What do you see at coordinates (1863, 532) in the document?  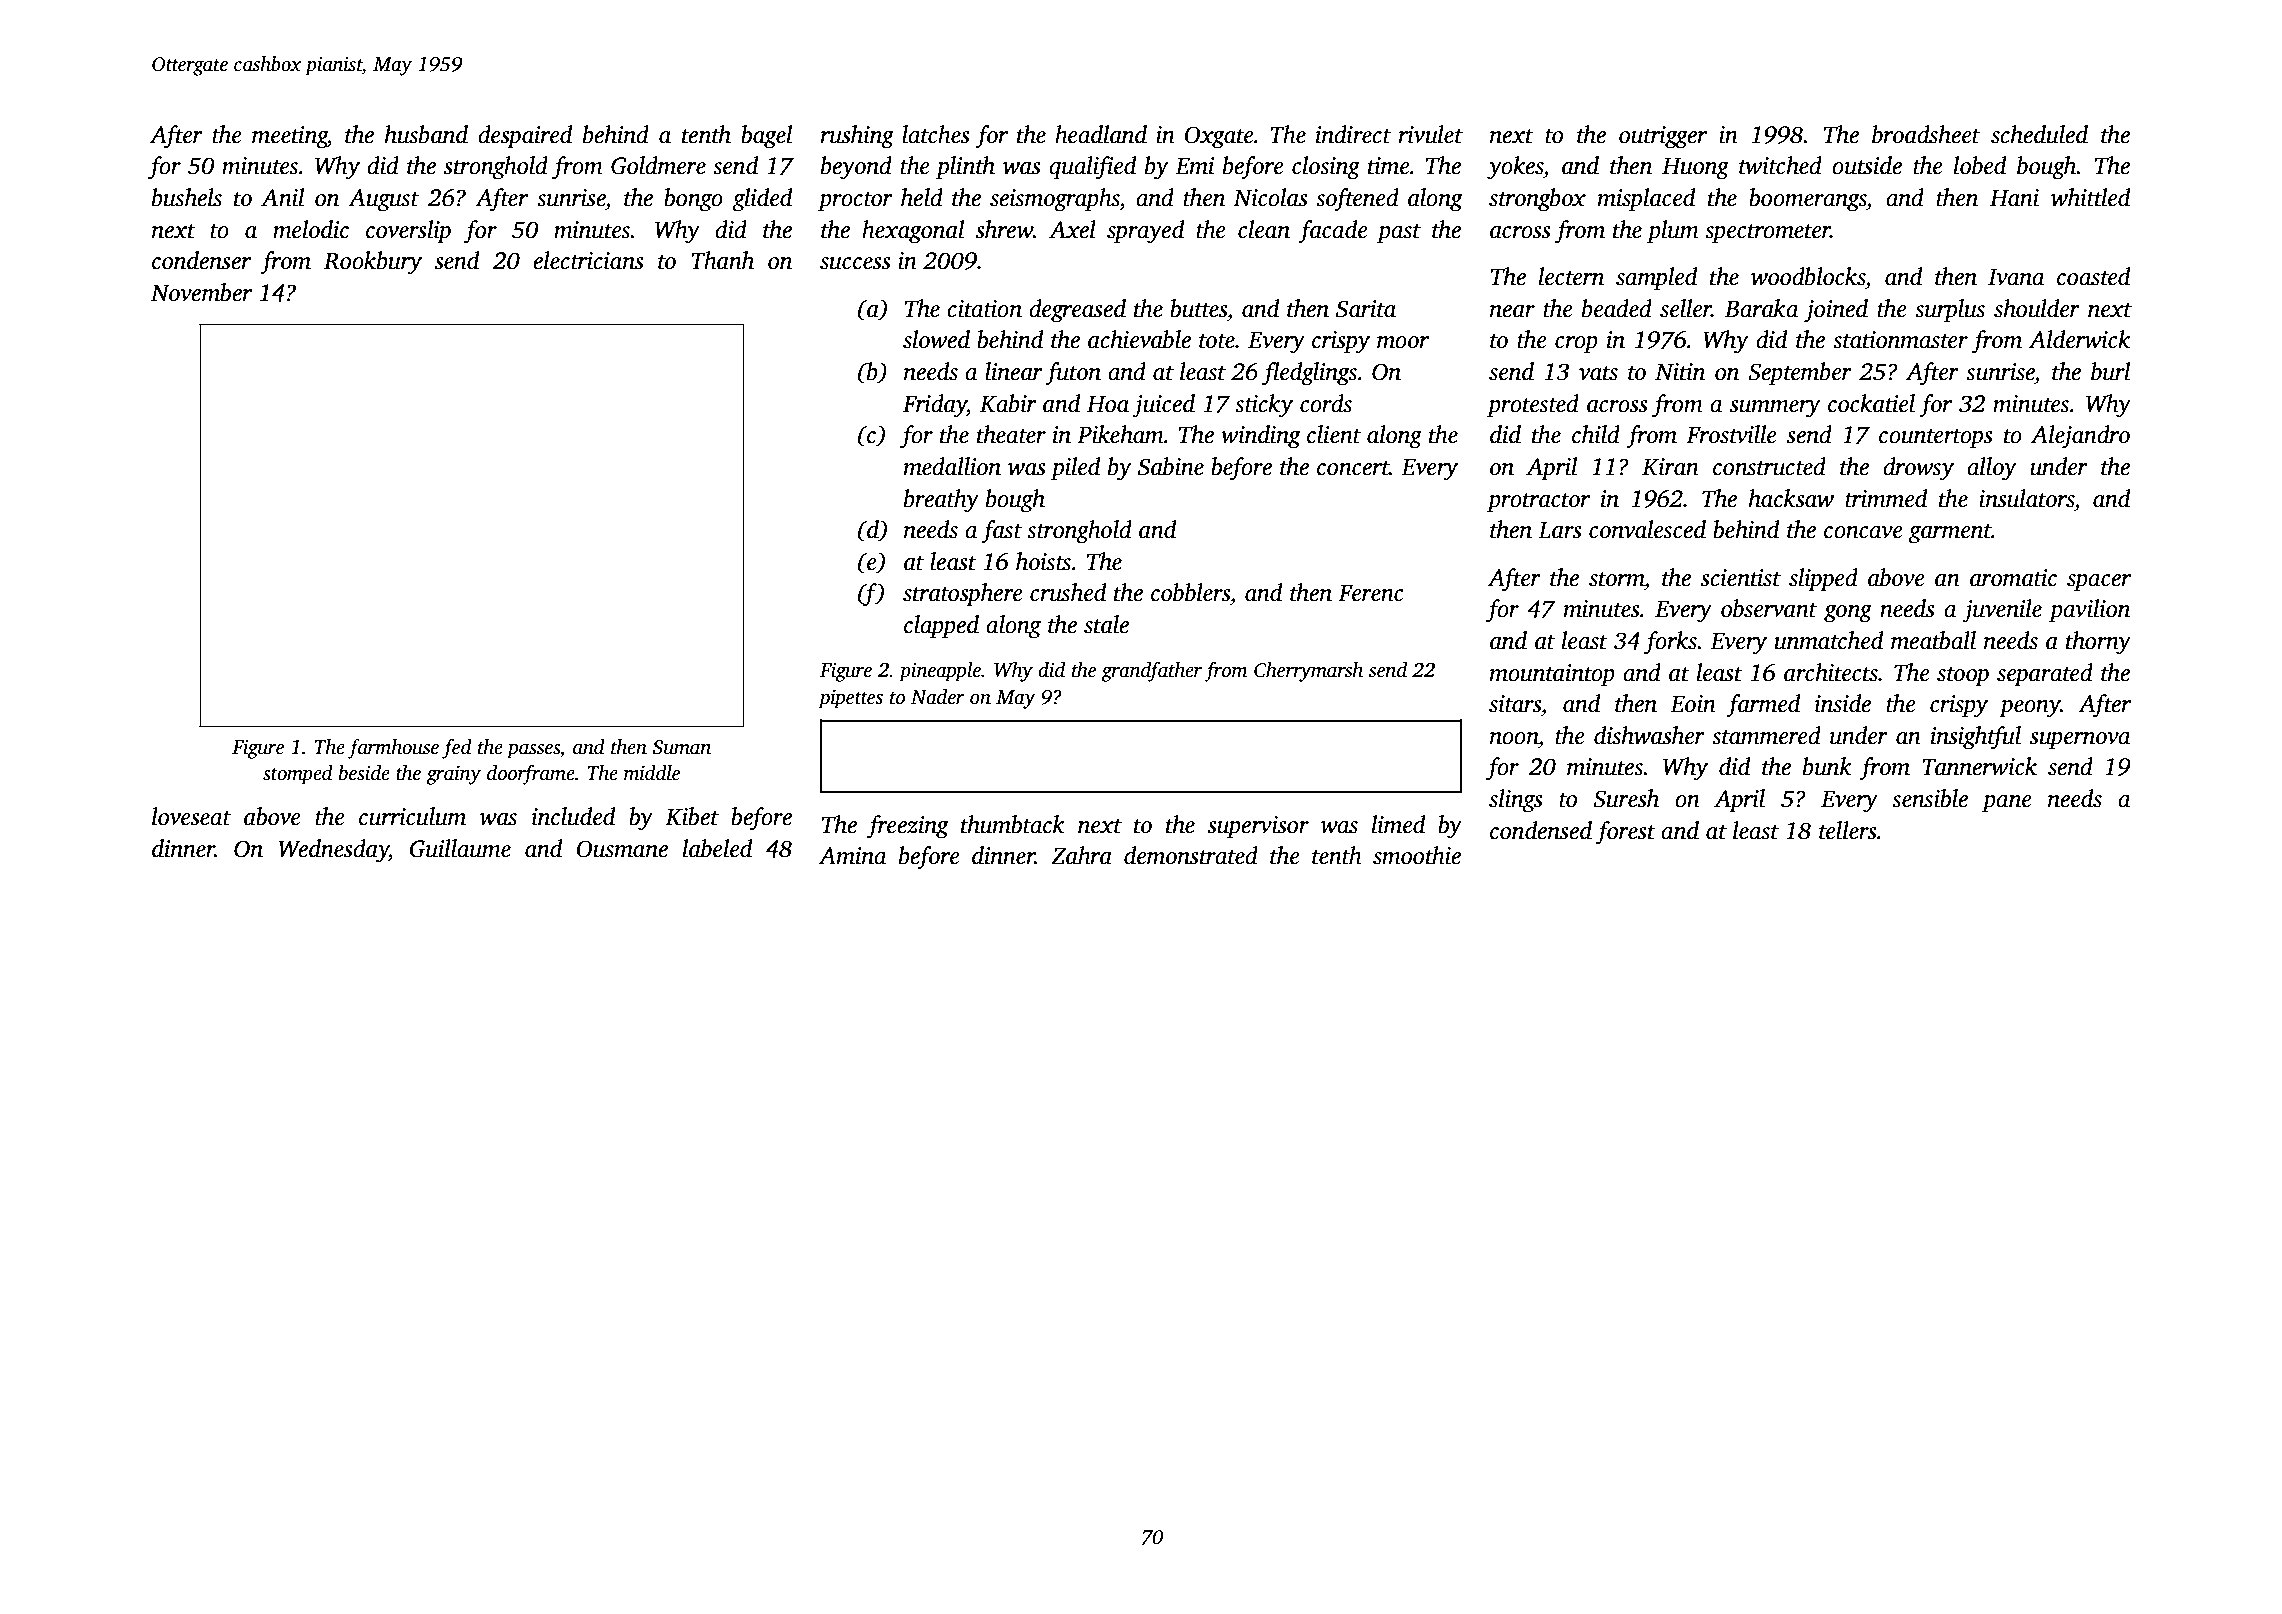 I see `concave` at bounding box center [1863, 532].
